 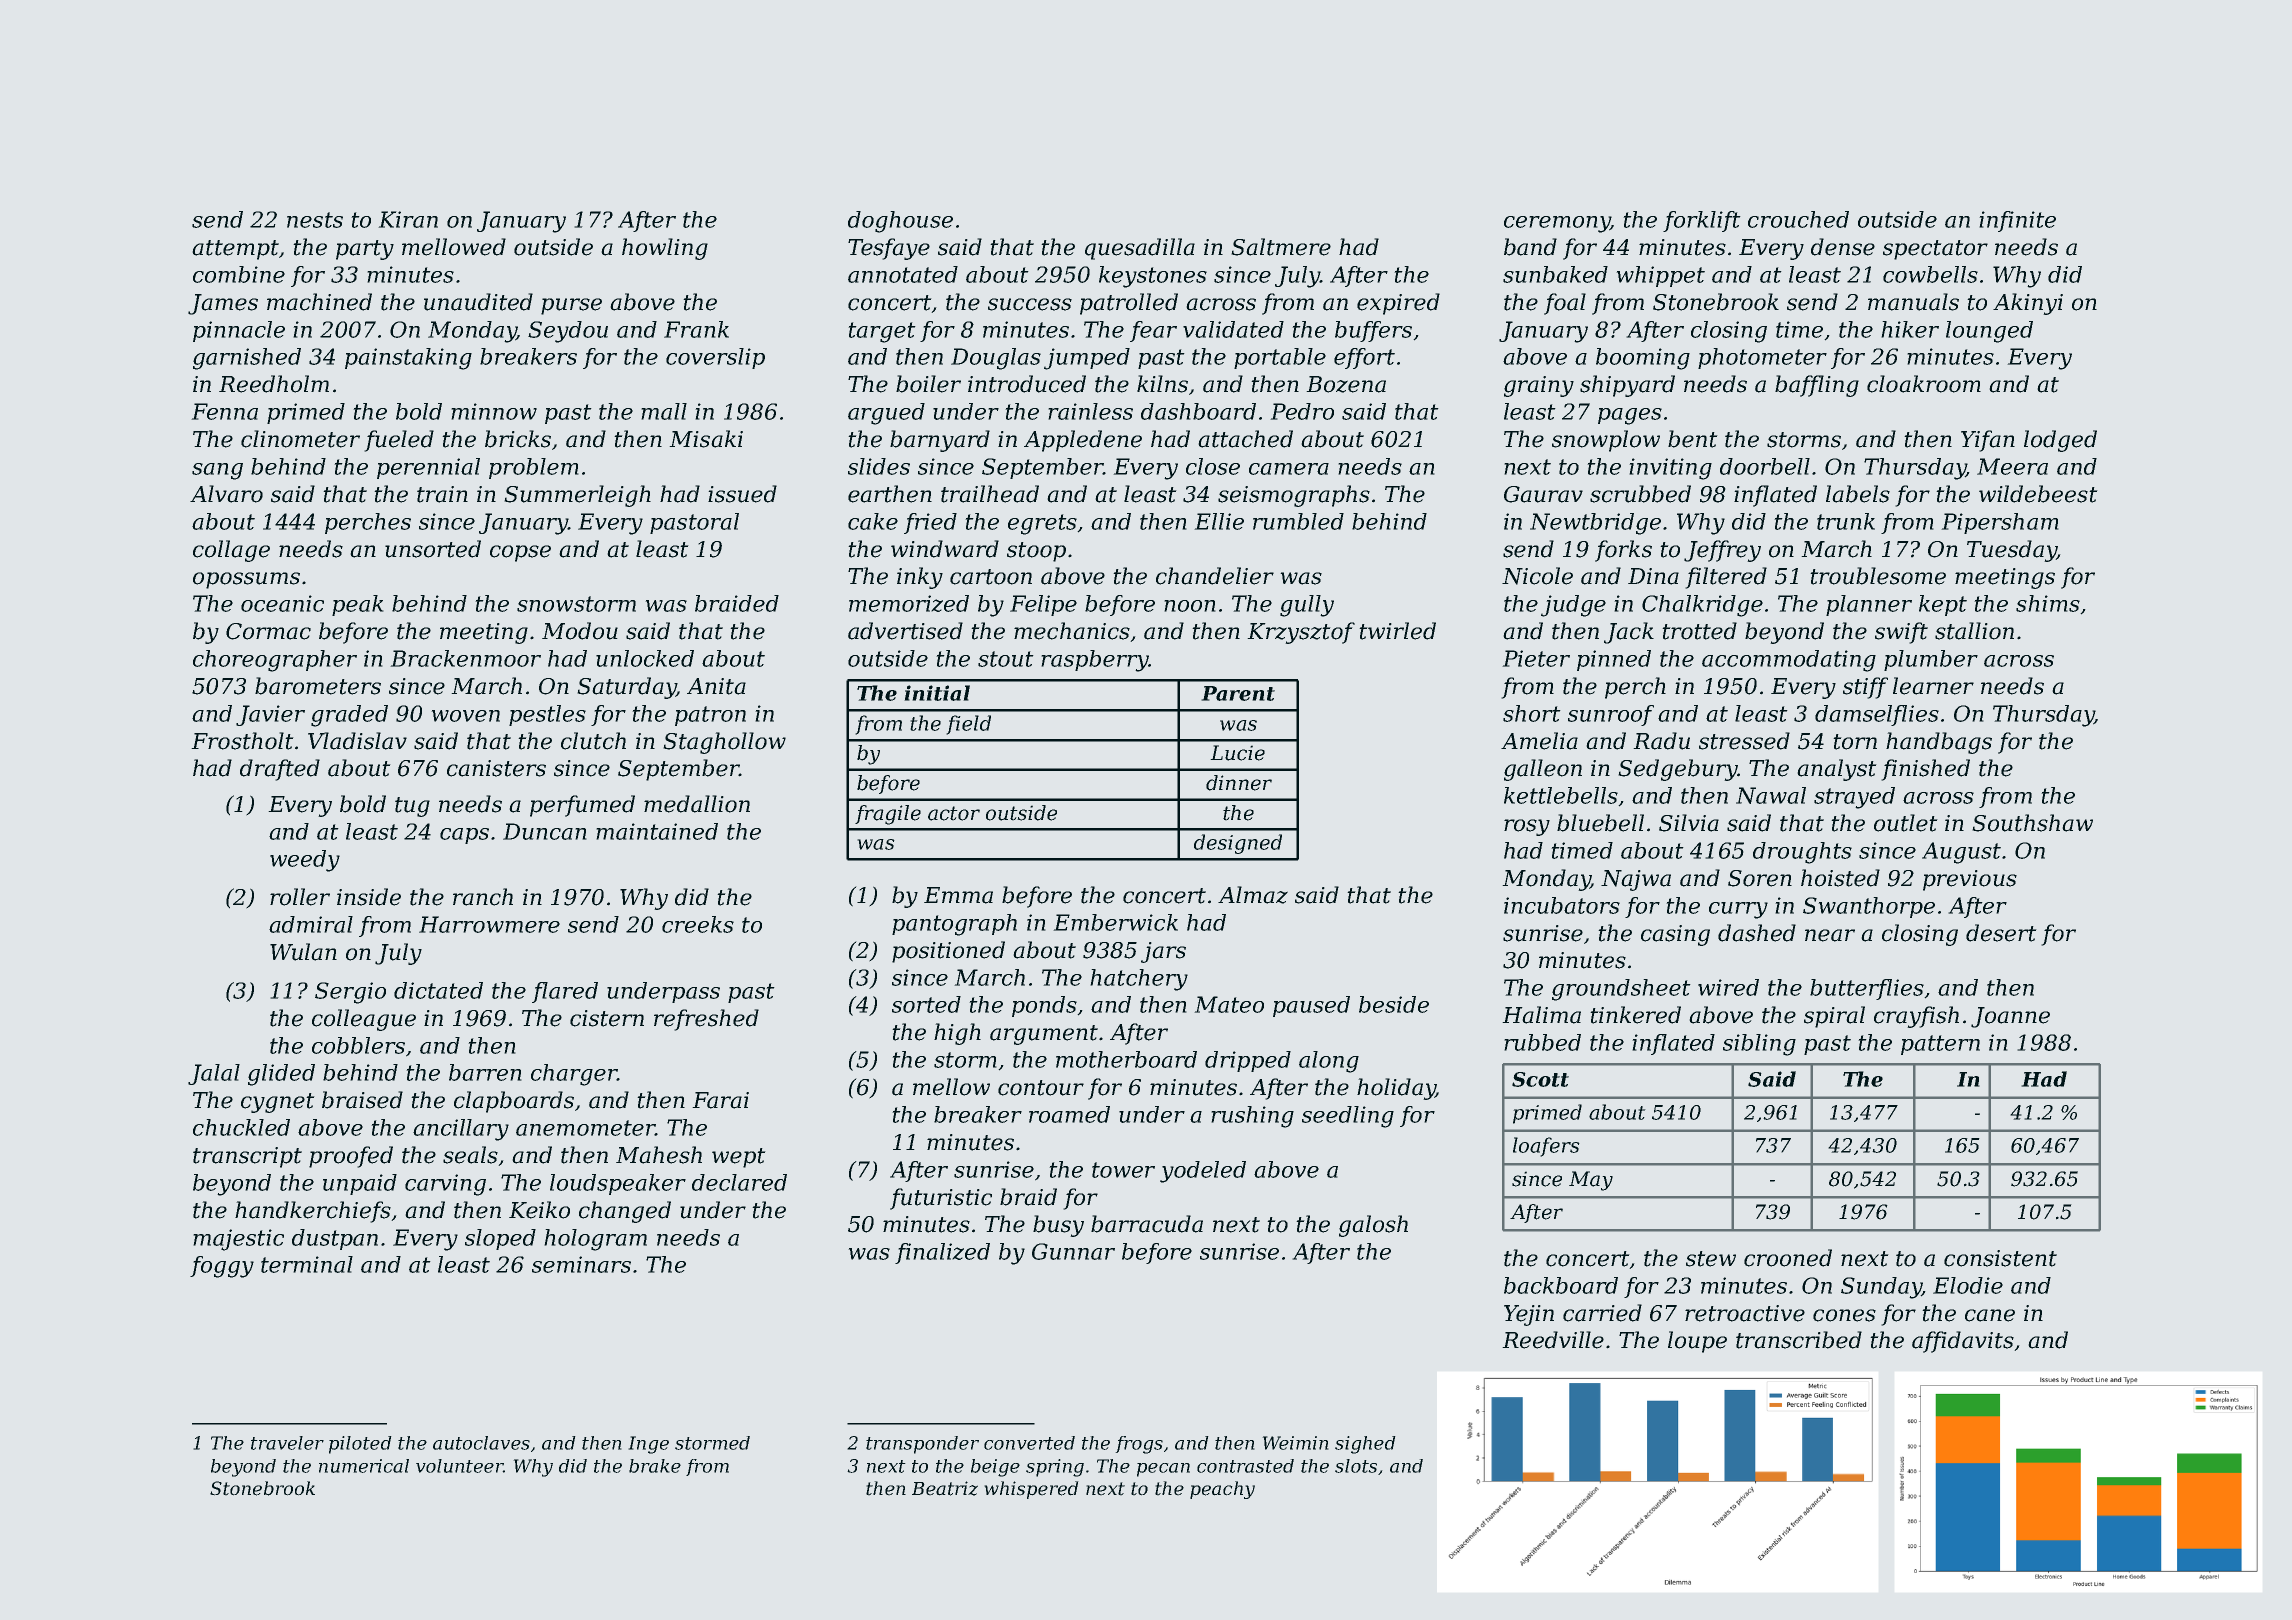 What do you see at coordinates (1701, 221) in the screenshot?
I see `forklift` at bounding box center [1701, 221].
